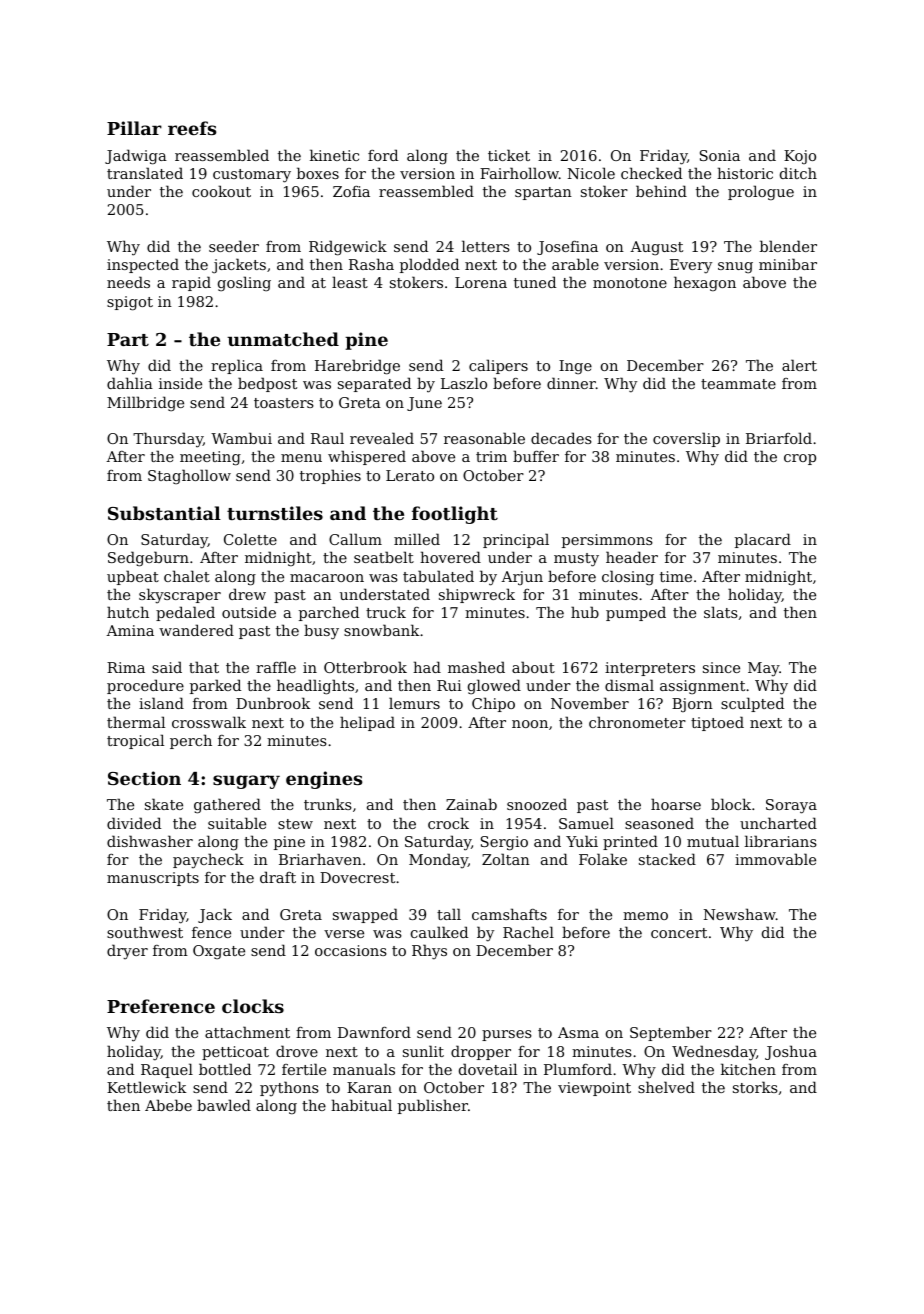  I want to click on storks, so click(755, 1087).
